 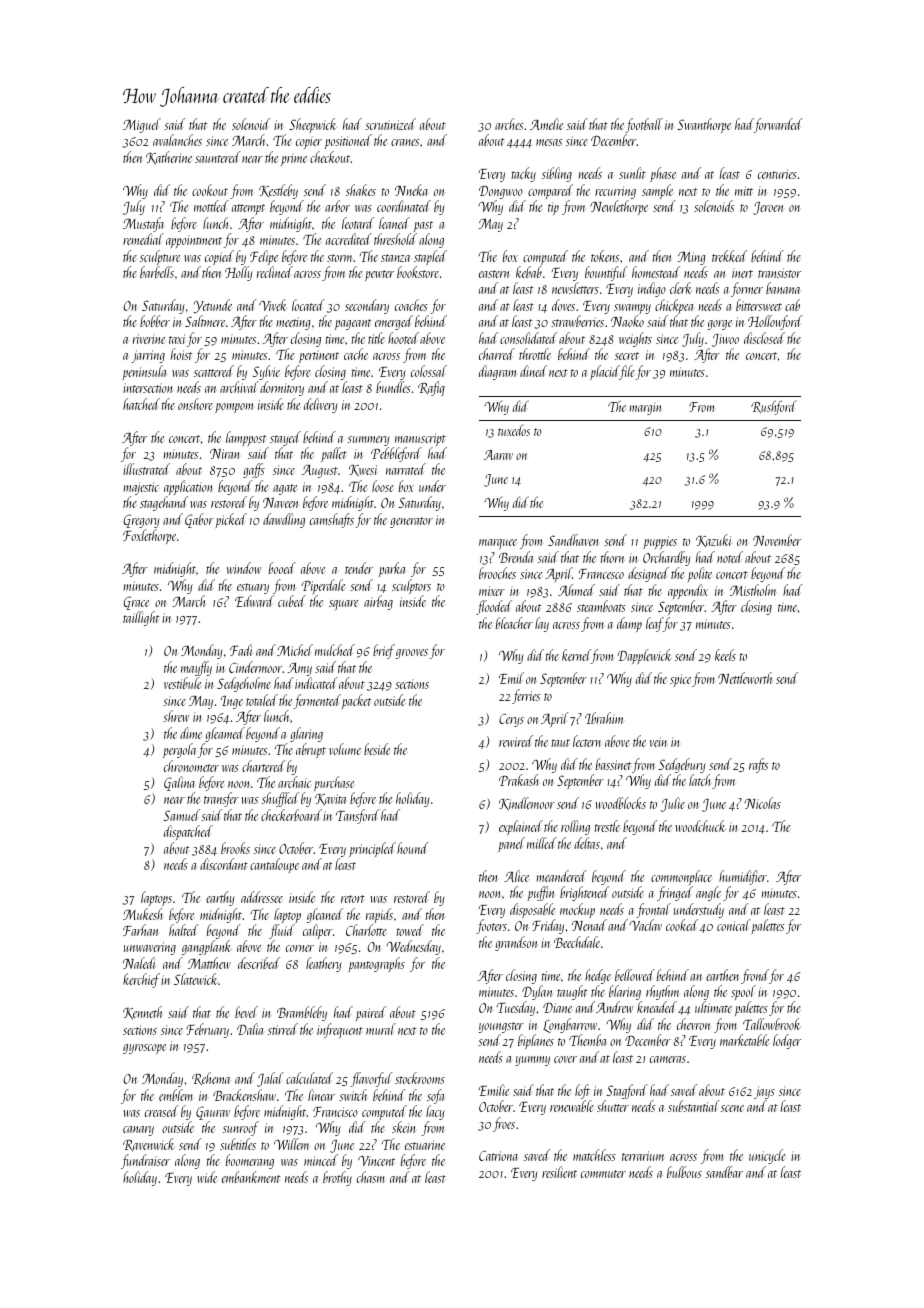 I want to click on beside, so click(x=377, y=749).
